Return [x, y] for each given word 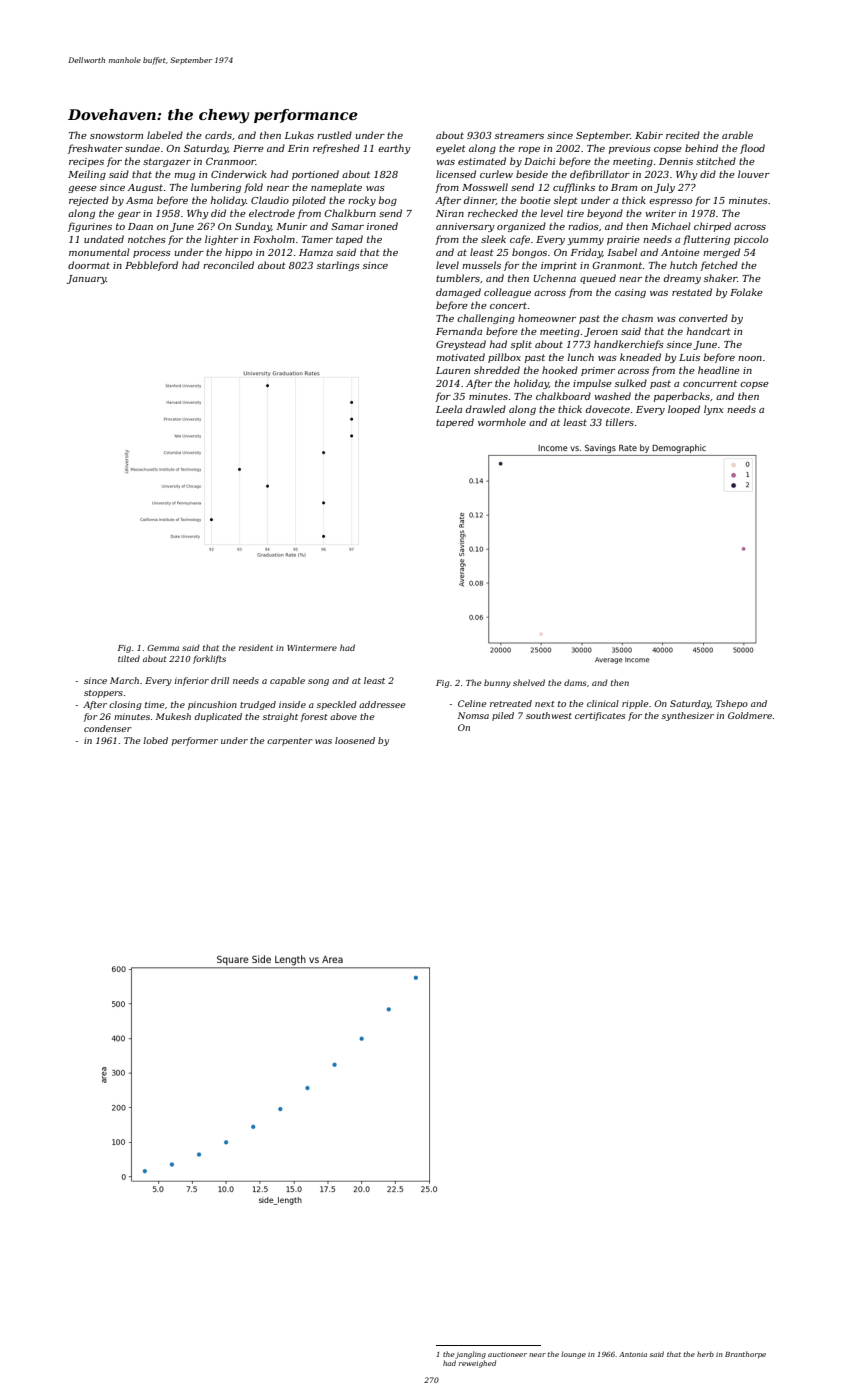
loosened [355, 740]
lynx [714, 410]
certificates [600, 716]
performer [195, 741]
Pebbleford [151, 266]
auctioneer [507, 1354]
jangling [470, 1355]
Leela [449, 409]
